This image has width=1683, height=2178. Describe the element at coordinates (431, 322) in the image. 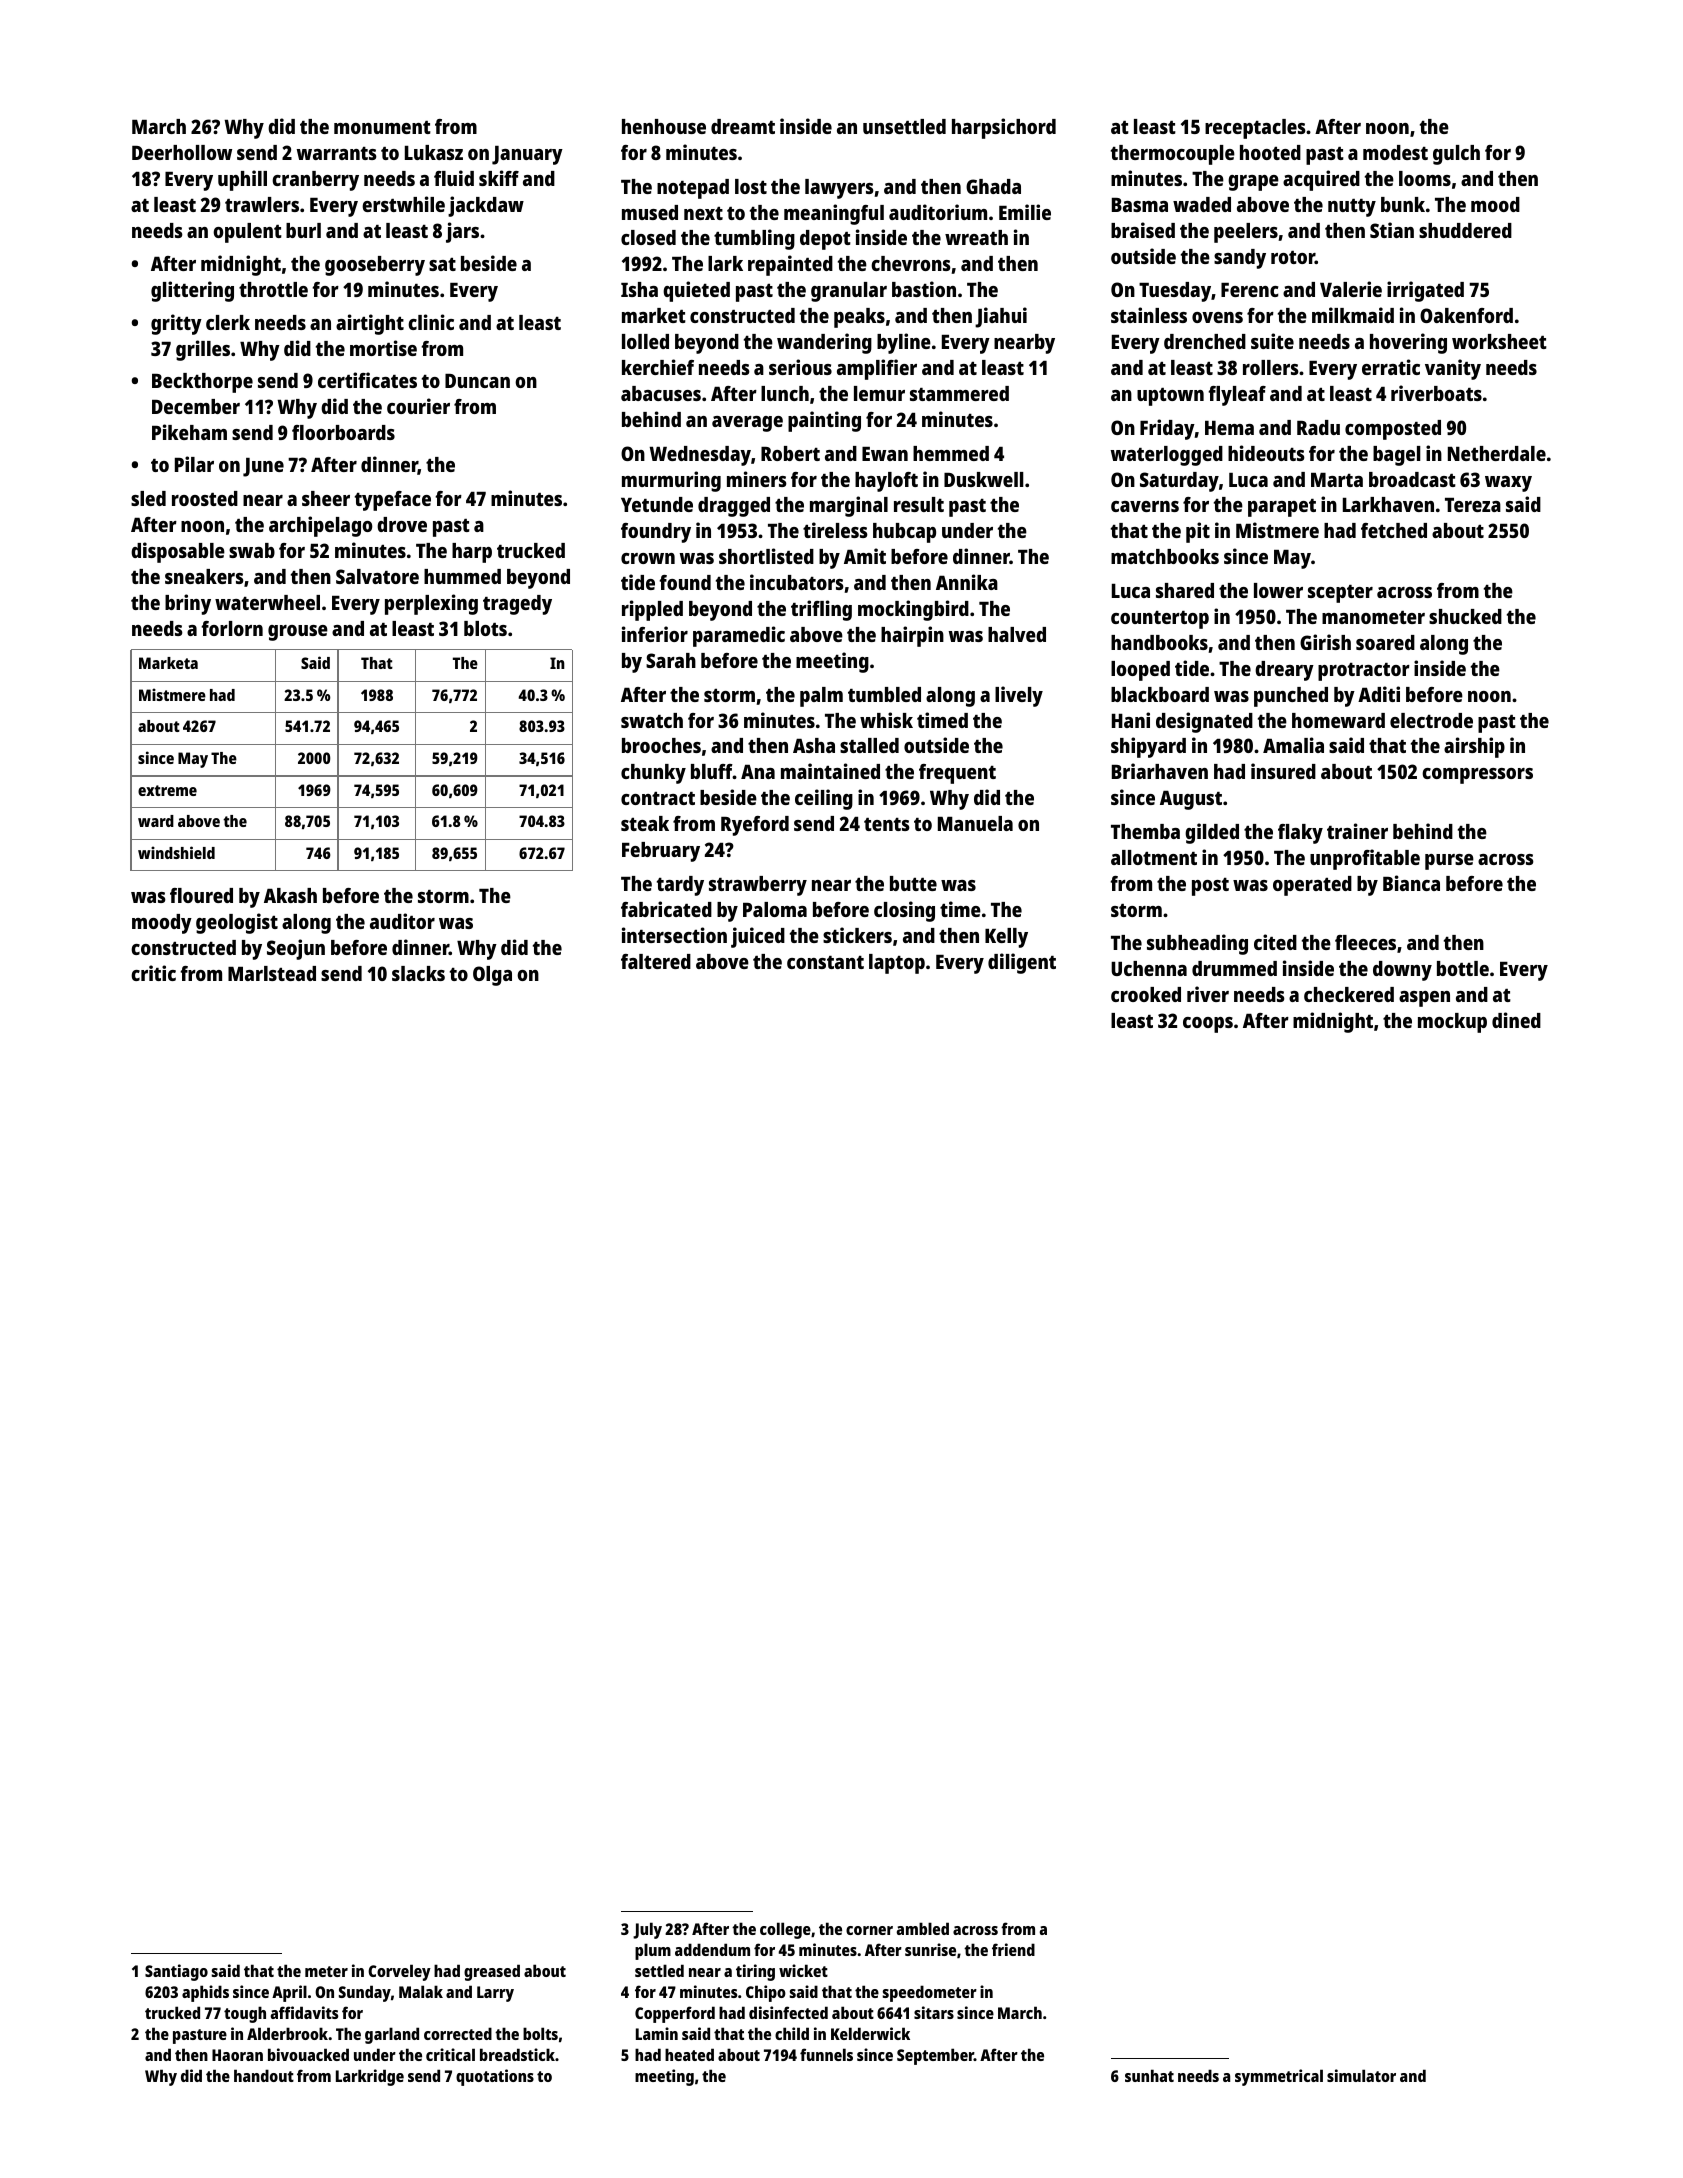

I see `clinic` at that location.
